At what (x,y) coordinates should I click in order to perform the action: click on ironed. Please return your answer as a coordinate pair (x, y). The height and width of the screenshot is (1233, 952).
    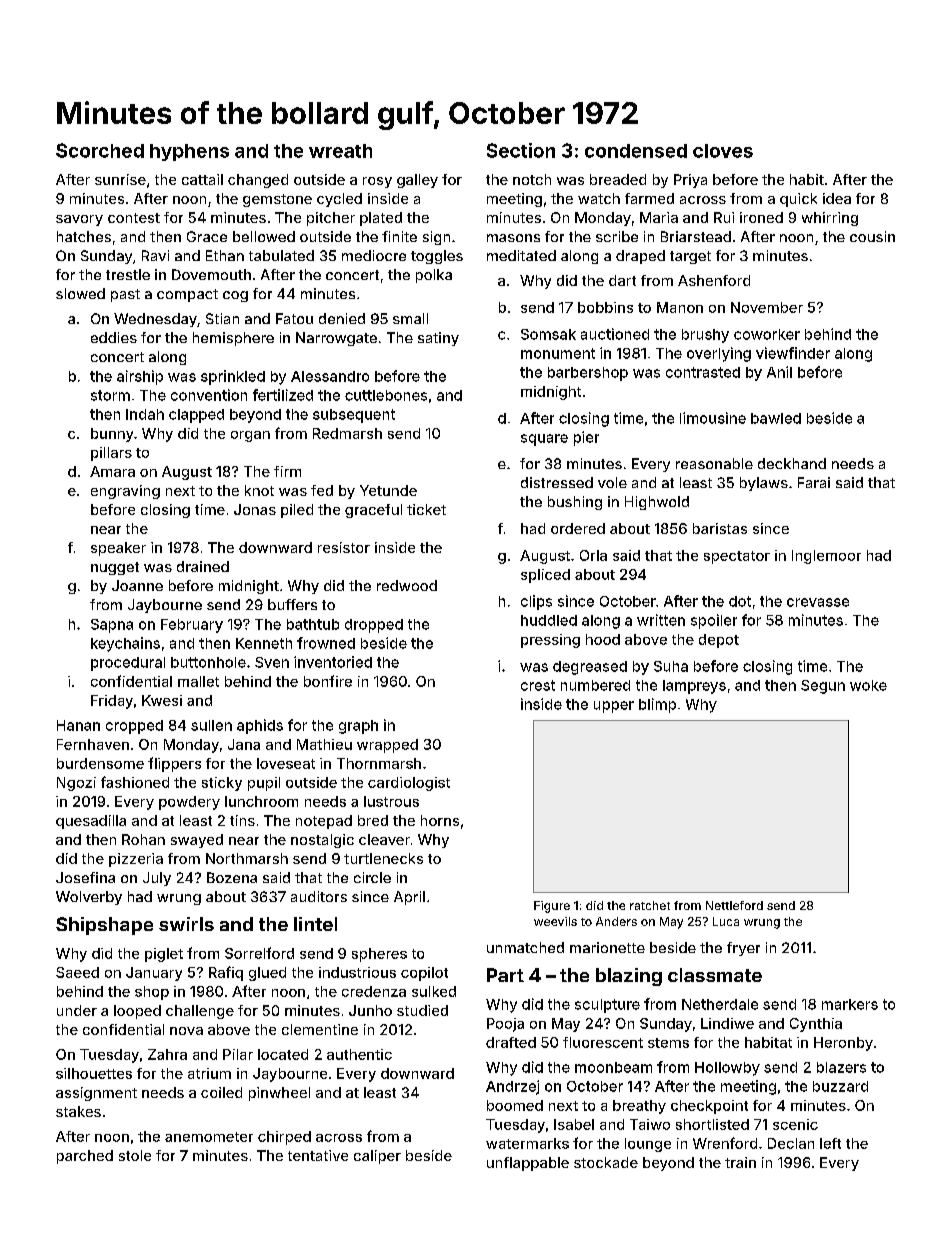
    Looking at the image, I should click on (761, 217).
